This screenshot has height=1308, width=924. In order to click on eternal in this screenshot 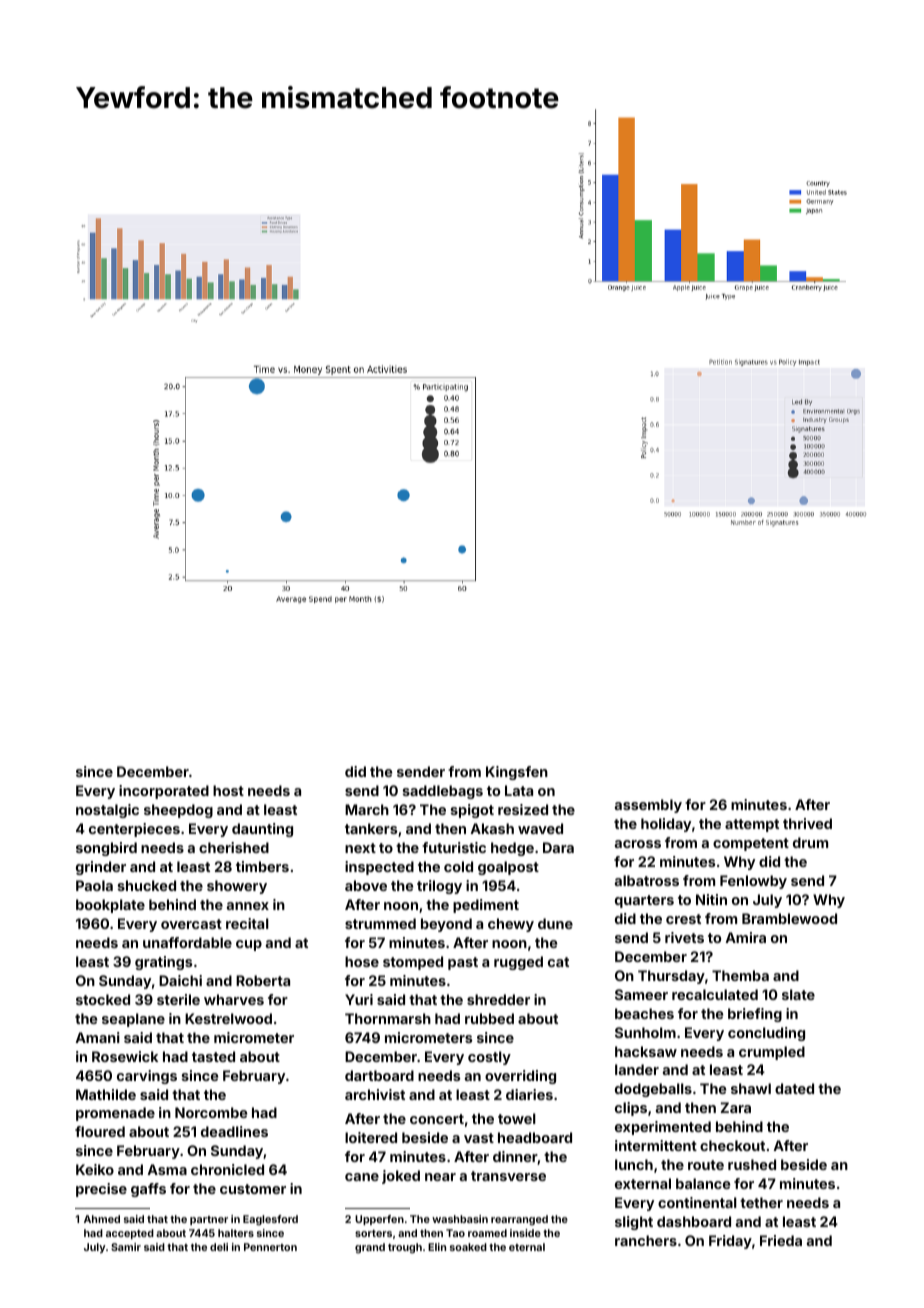, I will do `click(527, 1247)`.
